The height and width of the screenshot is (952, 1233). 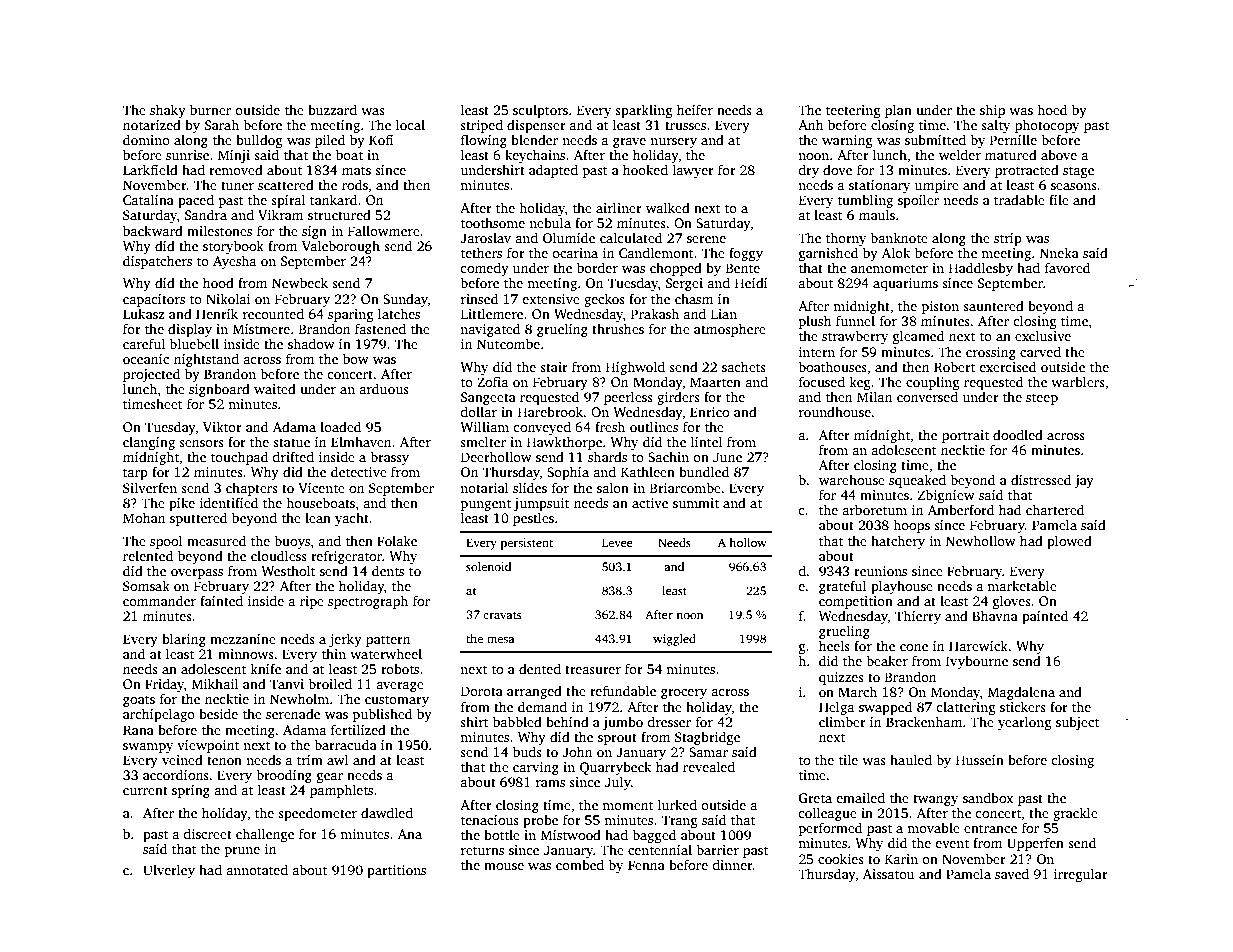 I want to click on capacitors, so click(x=154, y=300).
